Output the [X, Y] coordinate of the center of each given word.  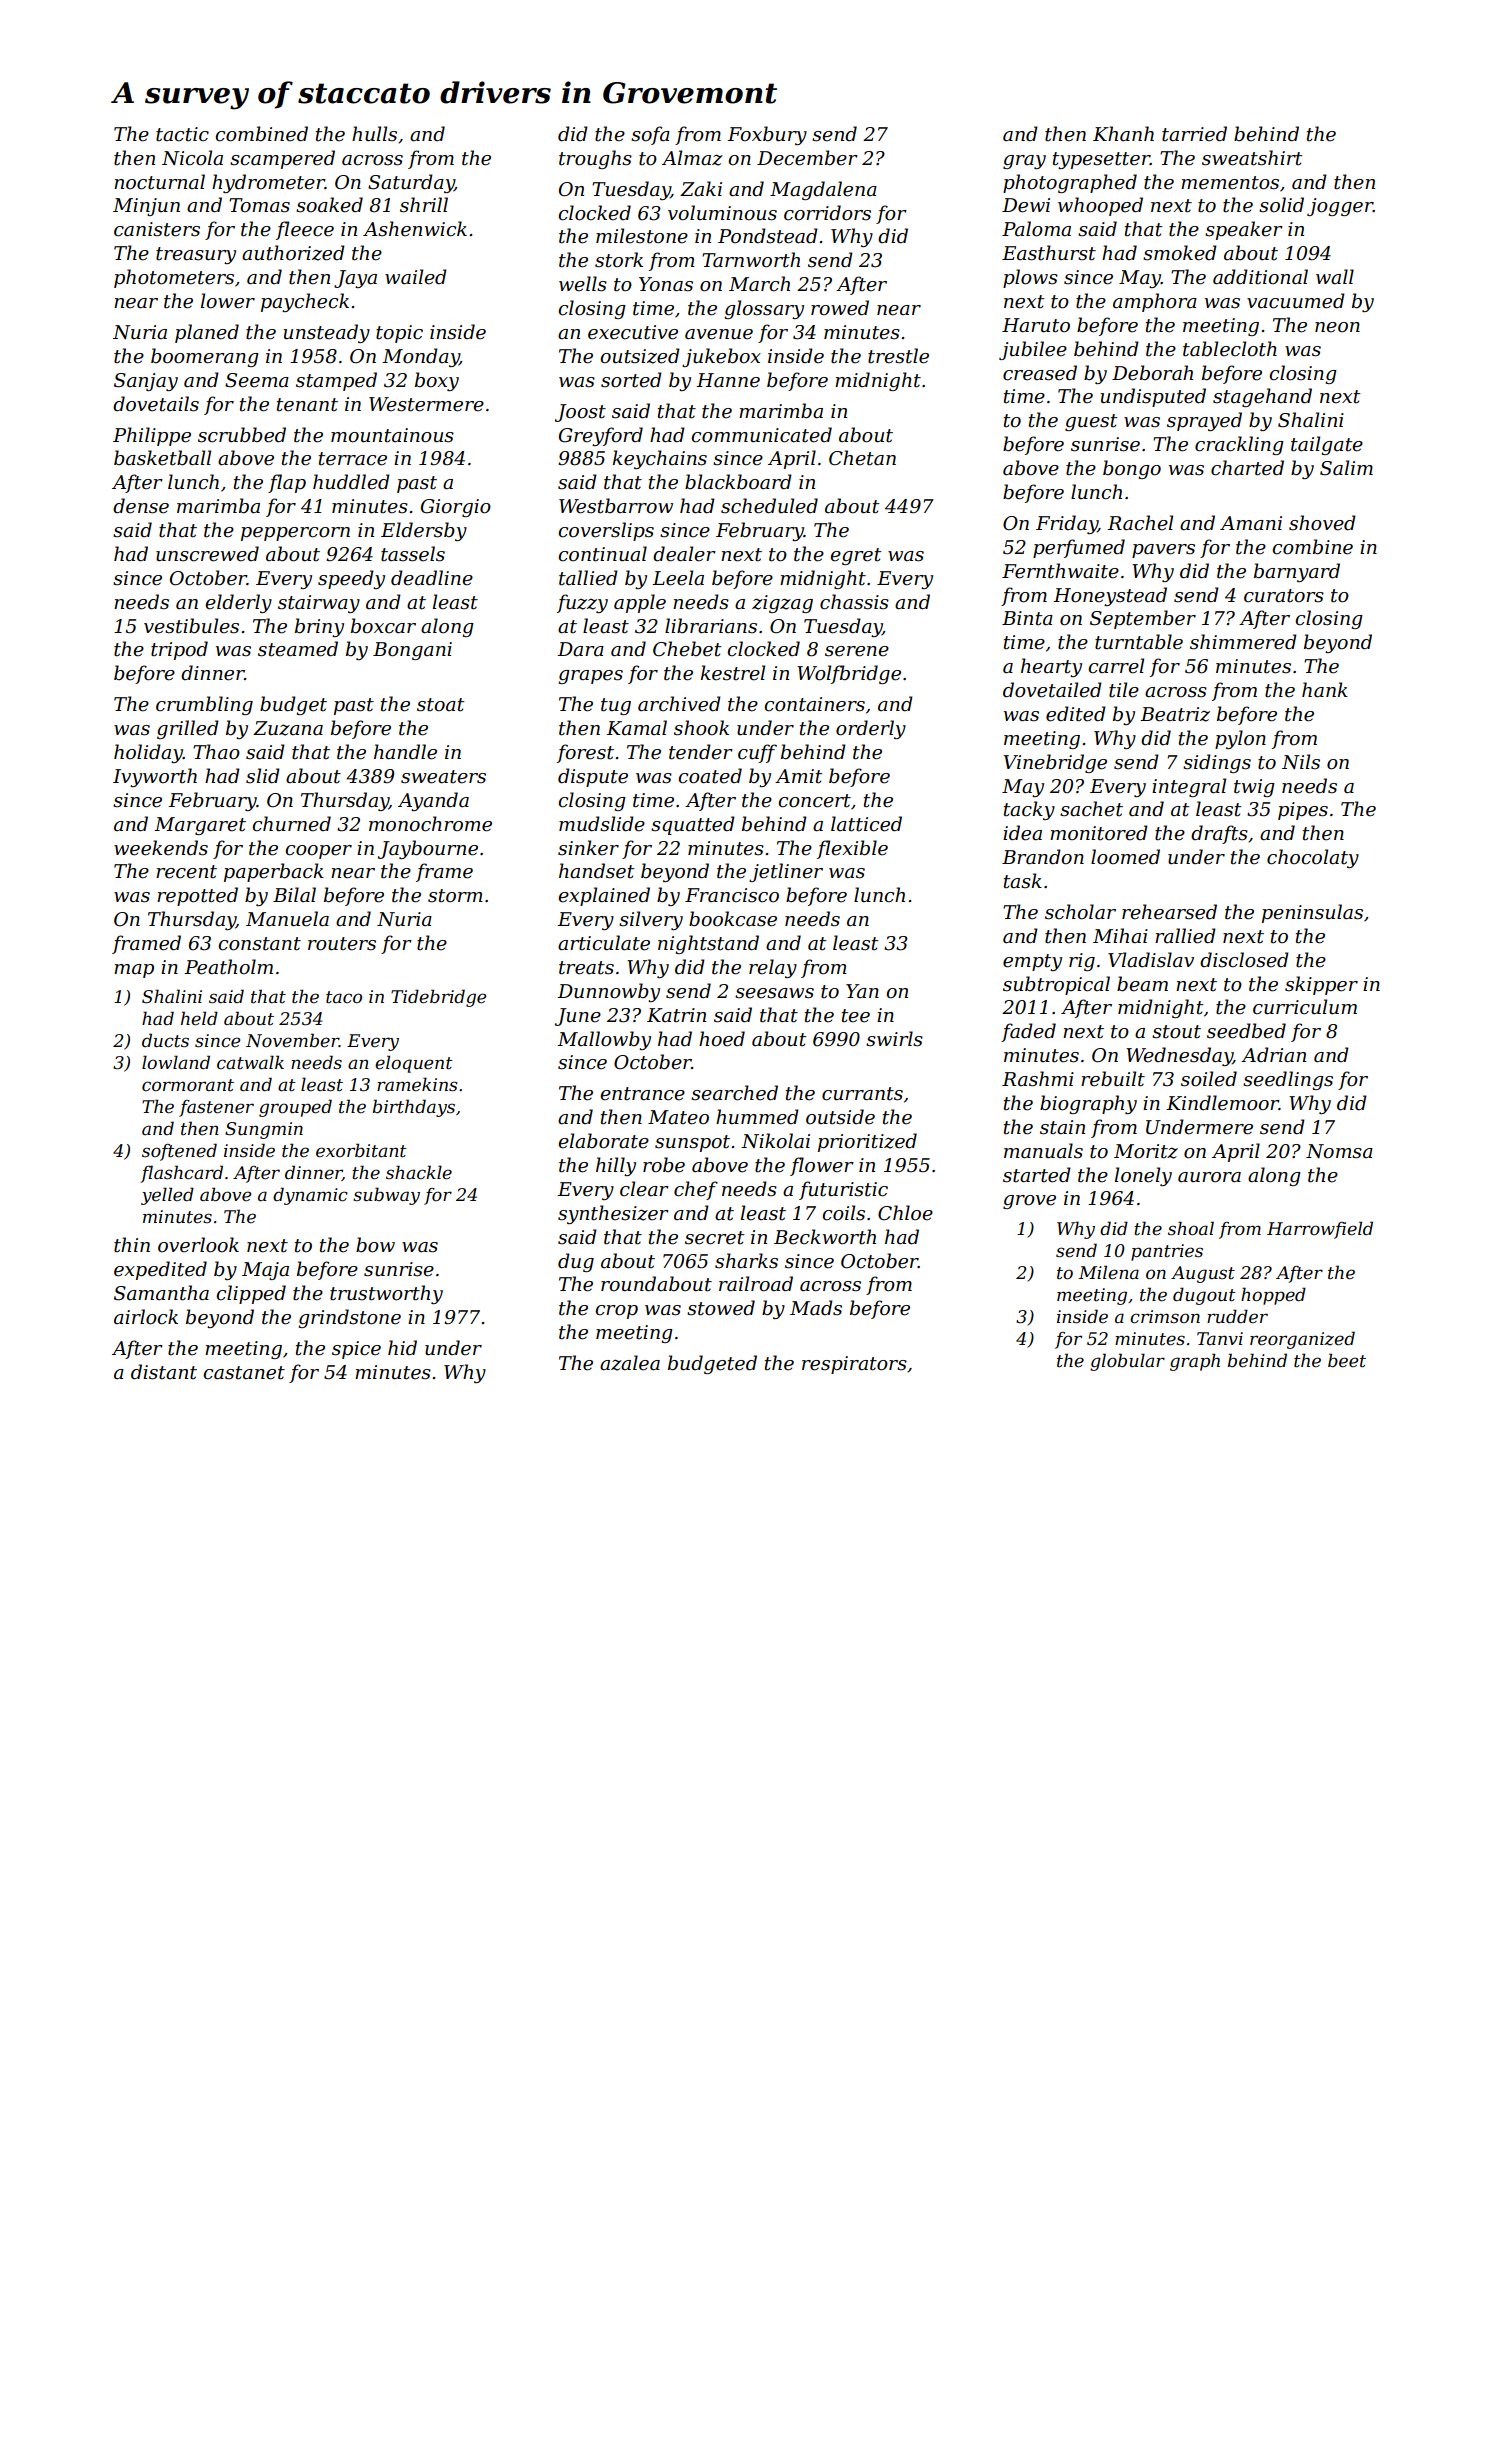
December [807, 158]
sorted [631, 380]
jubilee [1033, 350]
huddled [351, 482]
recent [186, 872]
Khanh [1123, 134]
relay [773, 968]
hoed [722, 1039]
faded [1028, 1032]
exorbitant [361, 1150]
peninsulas [1312, 913]
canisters [157, 229]
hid [402, 1348]
